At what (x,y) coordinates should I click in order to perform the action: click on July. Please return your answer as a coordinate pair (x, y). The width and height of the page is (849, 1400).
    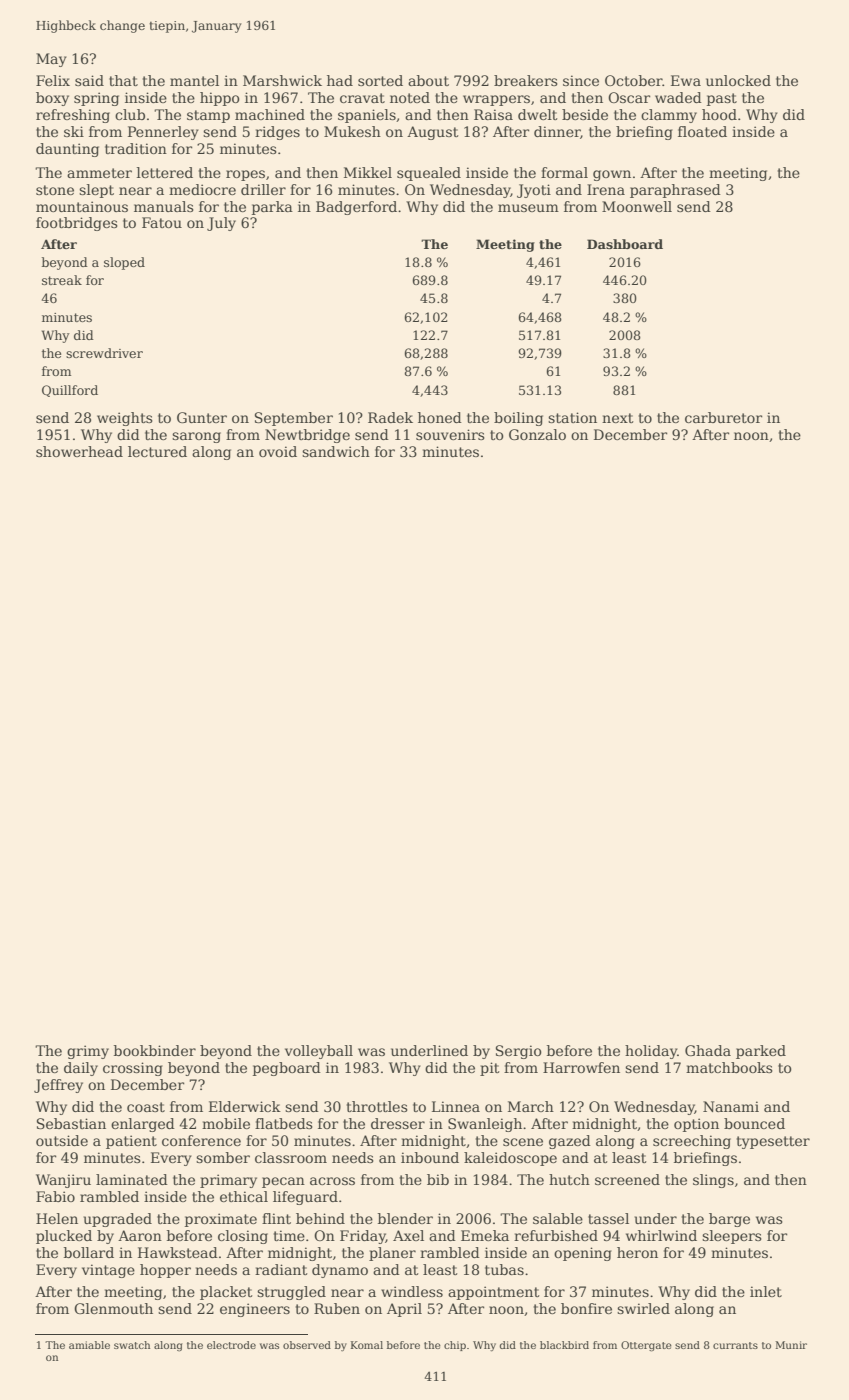
    Looking at the image, I should click on (221, 224).
